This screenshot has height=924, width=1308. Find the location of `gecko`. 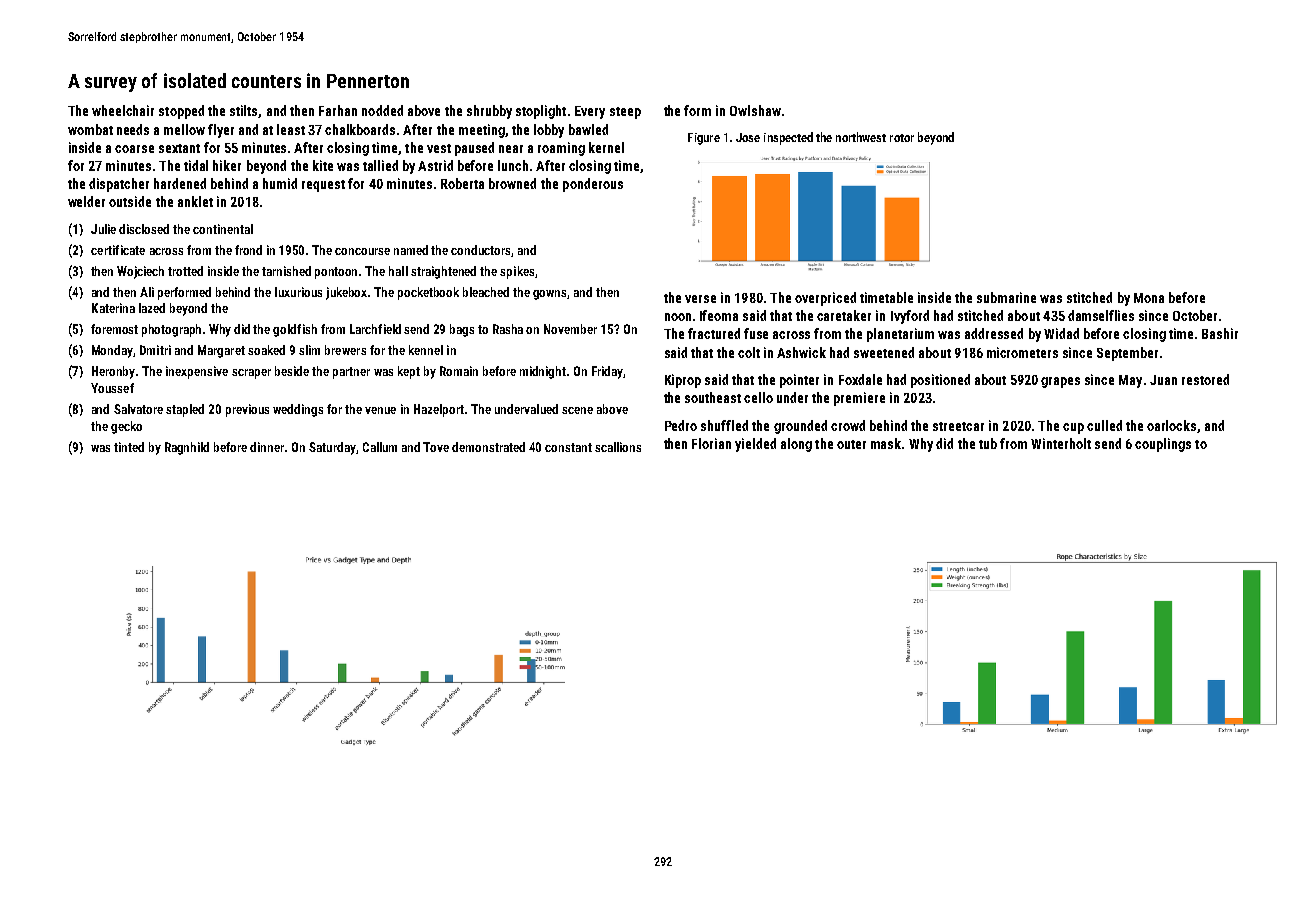

gecko is located at coordinates (126, 427).
